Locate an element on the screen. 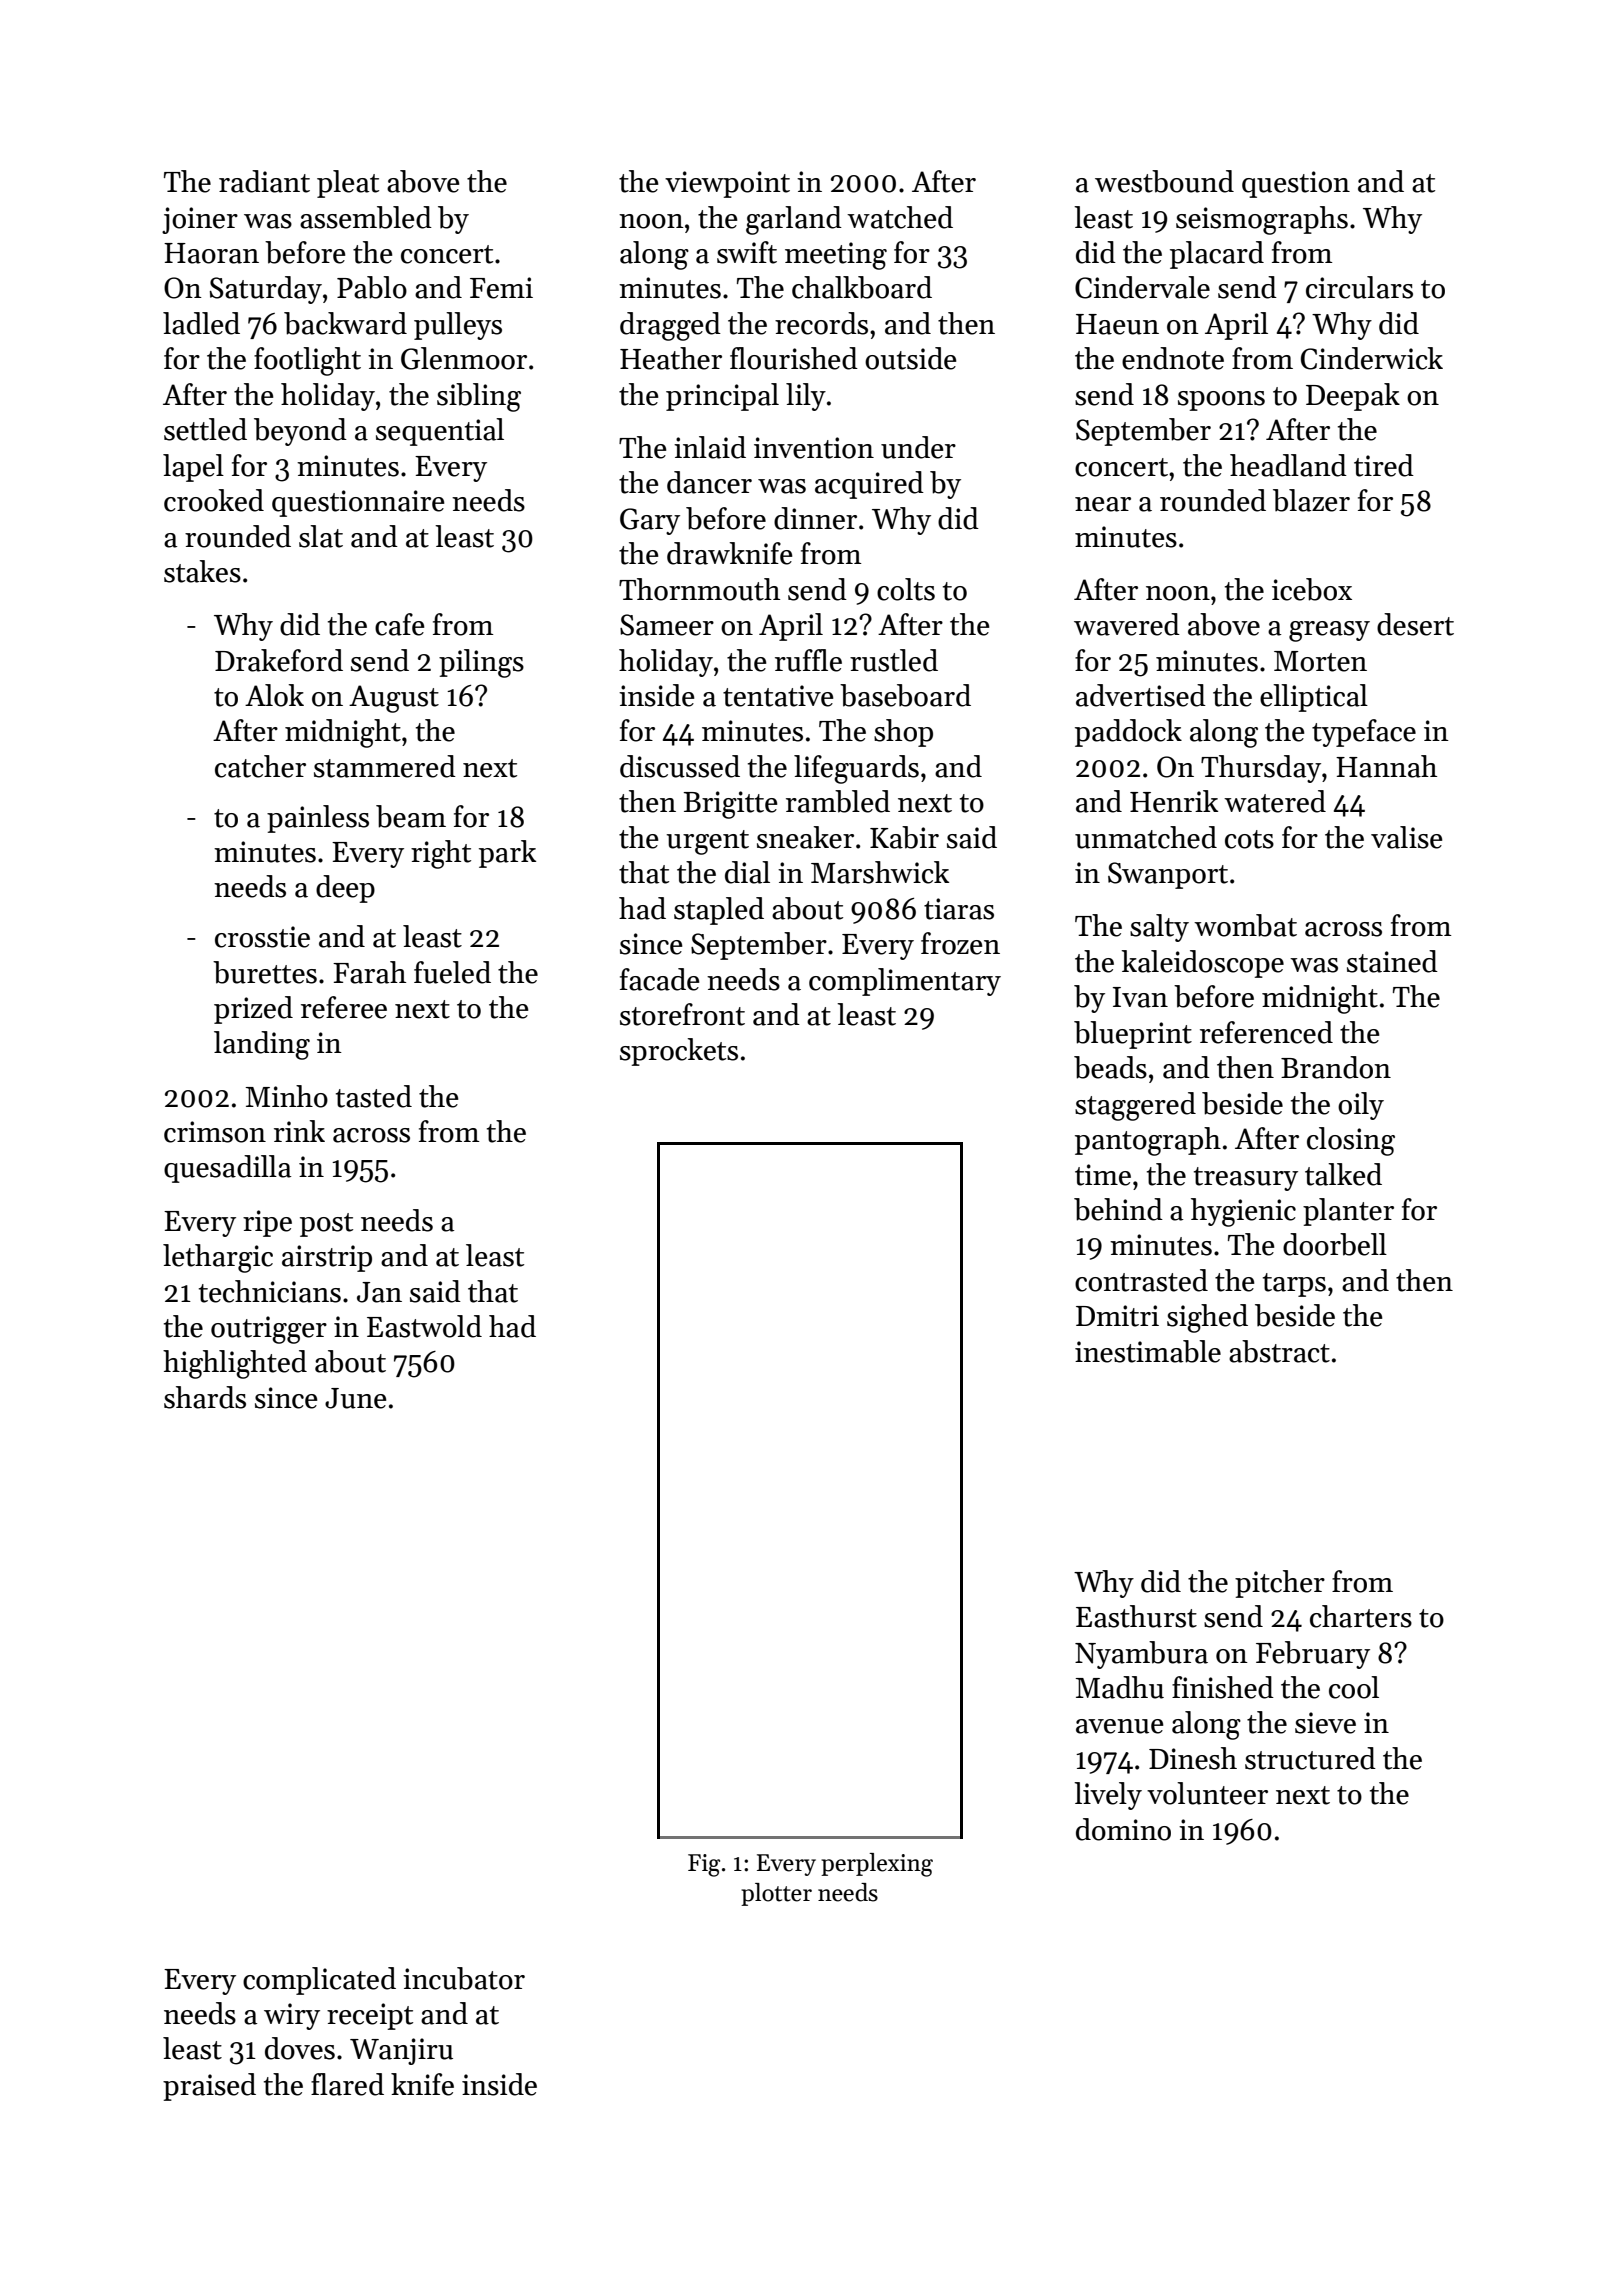 Image resolution: width=1620 pixels, height=2292 pixels. viewpoint is located at coordinates (727, 184).
